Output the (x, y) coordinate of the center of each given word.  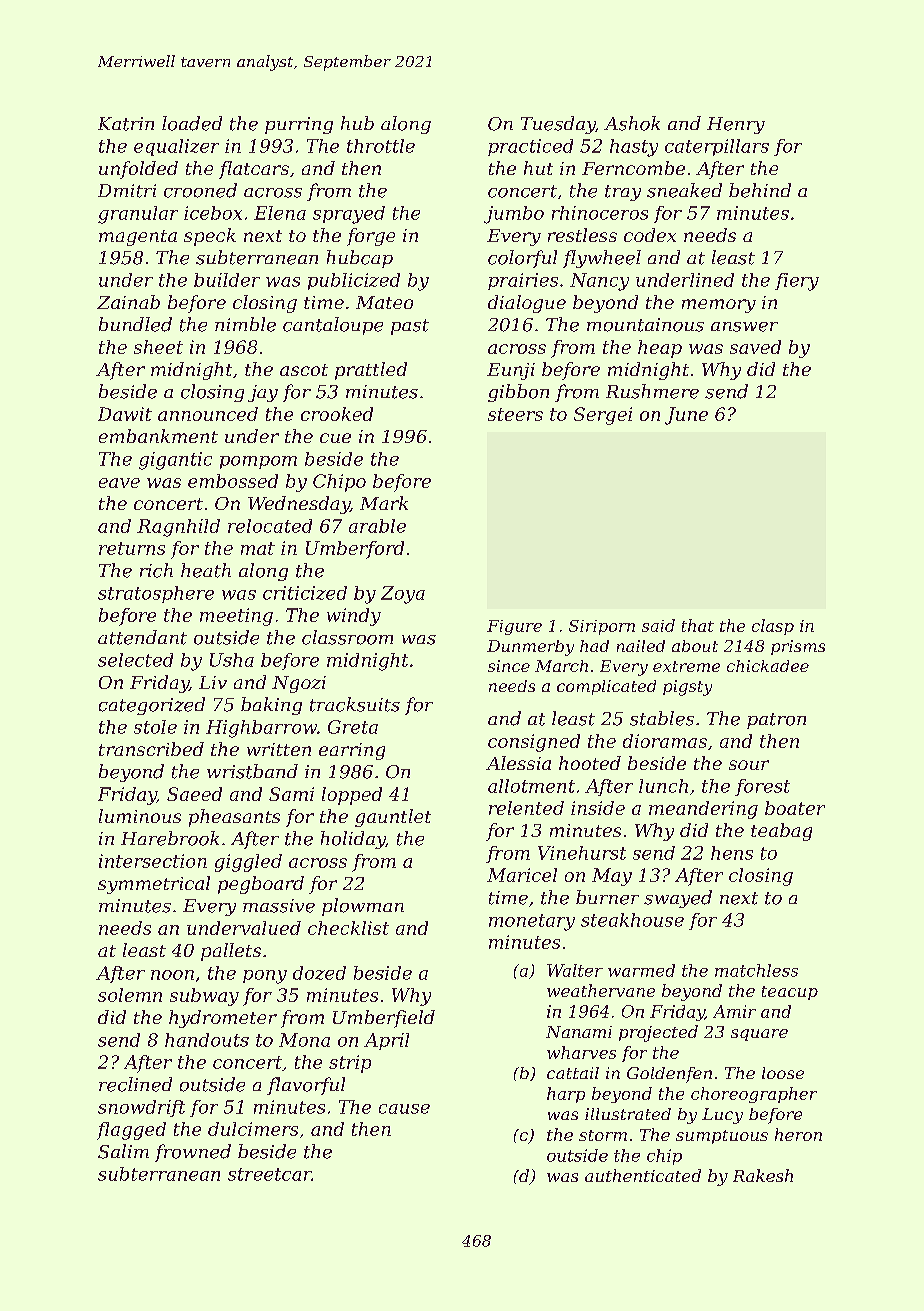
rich (156, 570)
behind (760, 190)
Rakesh (763, 1175)
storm (603, 1135)
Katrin (126, 124)
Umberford (355, 550)
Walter (575, 970)
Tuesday (558, 125)
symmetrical (154, 885)
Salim (123, 1151)
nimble (245, 324)
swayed (678, 899)
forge (371, 237)
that (698, 625)
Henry (736, 125)
